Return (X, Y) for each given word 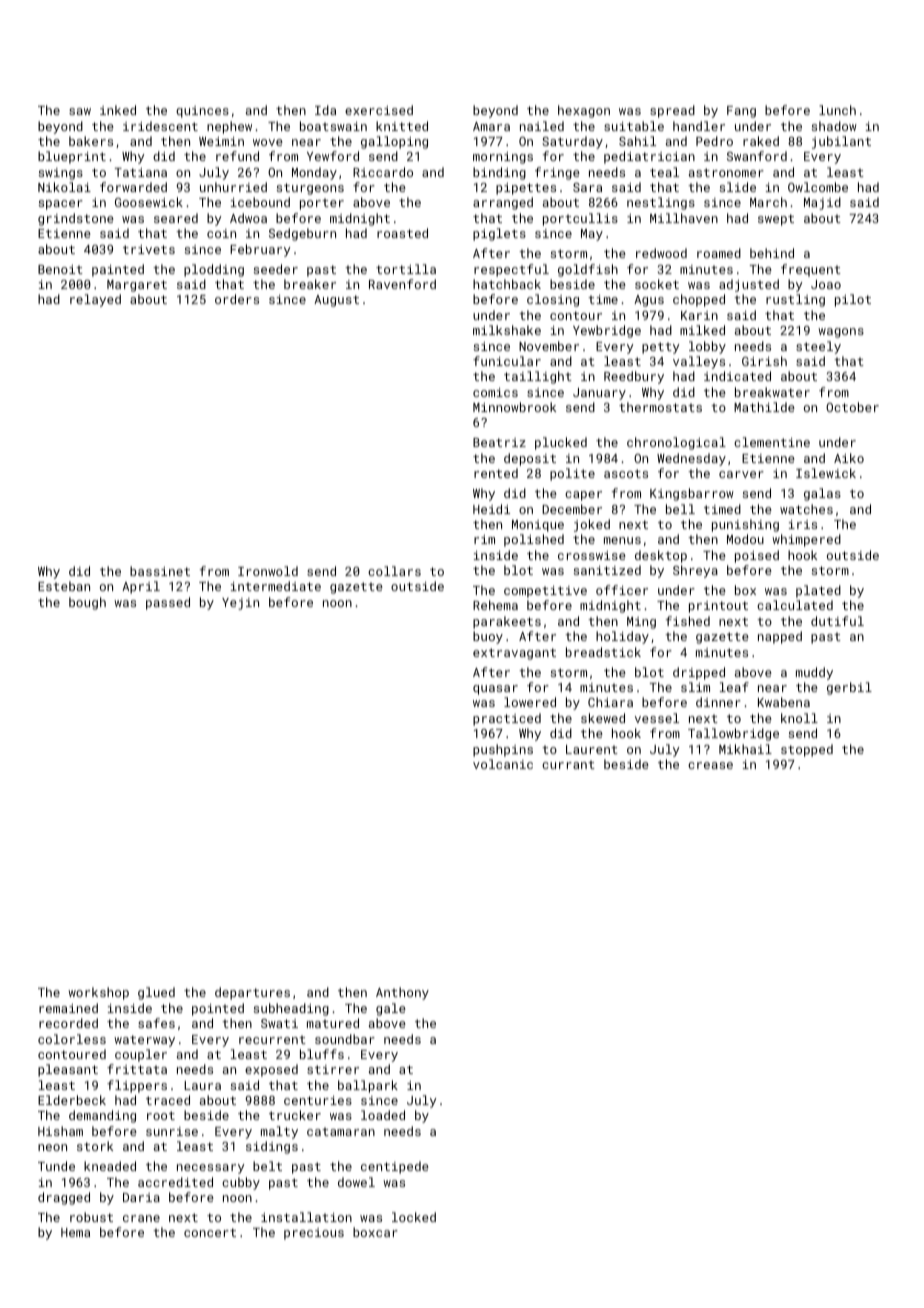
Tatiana (141, 172)
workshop (98, 993)
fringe (557, 173)
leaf (734, 687)
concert (210, 1232)
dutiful (837, 621)
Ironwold (268, 571)
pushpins (503, 750)
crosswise (592, 555)
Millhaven (684, 218)
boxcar (375, 1232)
